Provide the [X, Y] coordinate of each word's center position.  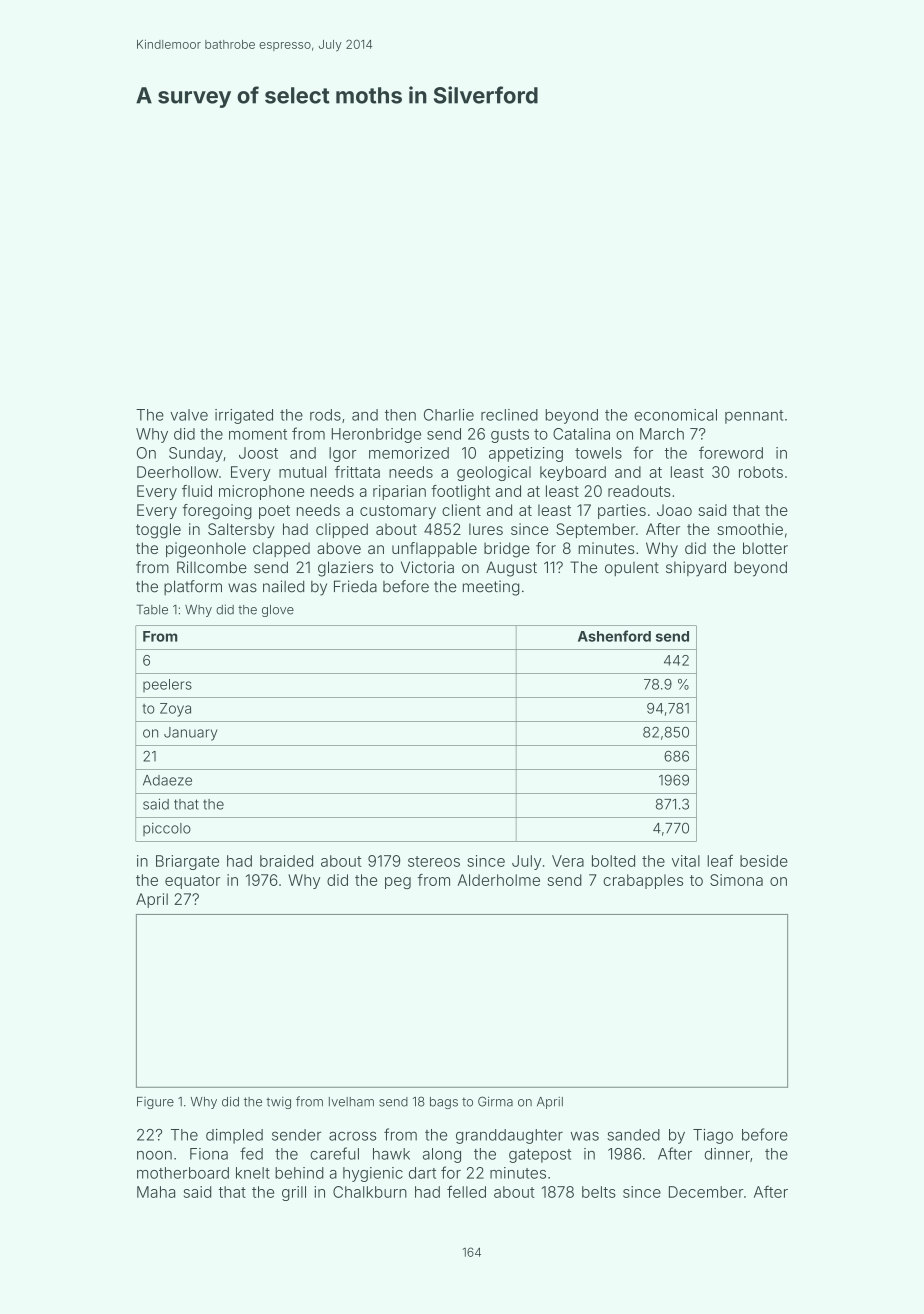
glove [278, 611]
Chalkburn [370, 1192]
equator [192, 882]
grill [294, 1193]
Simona [736, 880]
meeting [491, 588]
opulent [632, 569]
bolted [613, 861]
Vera [568, 861]
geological [494, 473]
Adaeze [167, 780]
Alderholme [499, 880]
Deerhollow [177, 472]
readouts [639, 491]
